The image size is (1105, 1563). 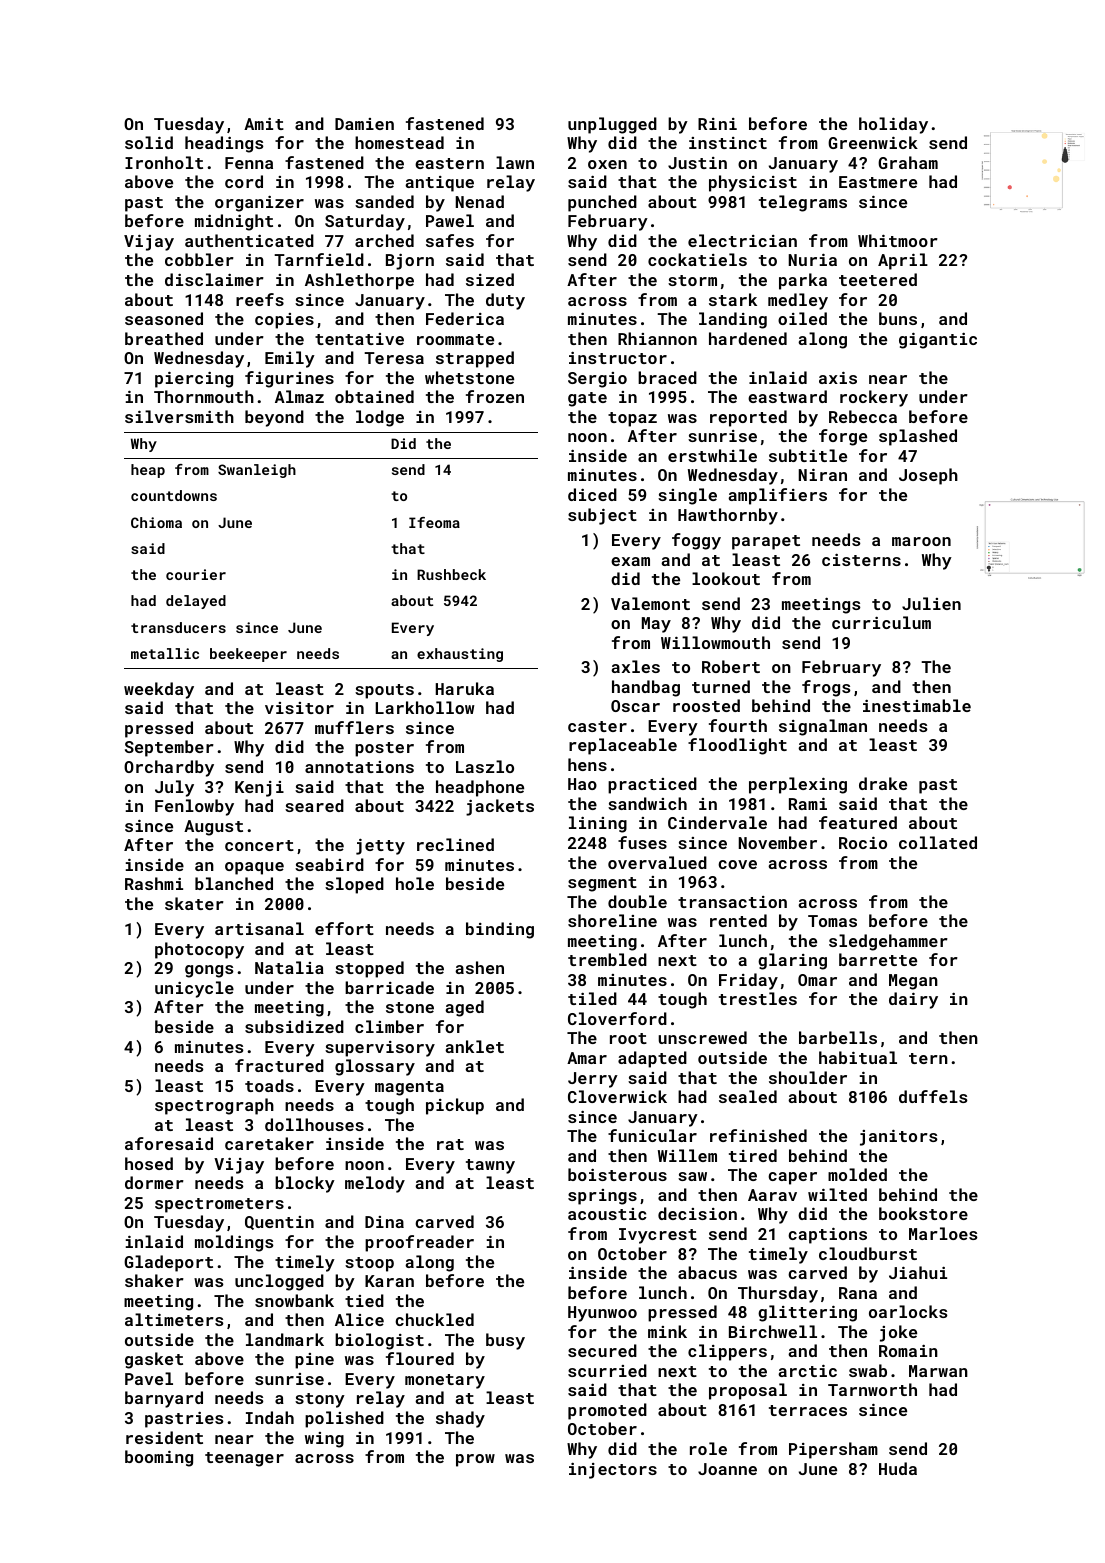 What do you see at coordinates (697, 163) in the screenshot?
I see `Justin` at bounding box center [697, 163].
